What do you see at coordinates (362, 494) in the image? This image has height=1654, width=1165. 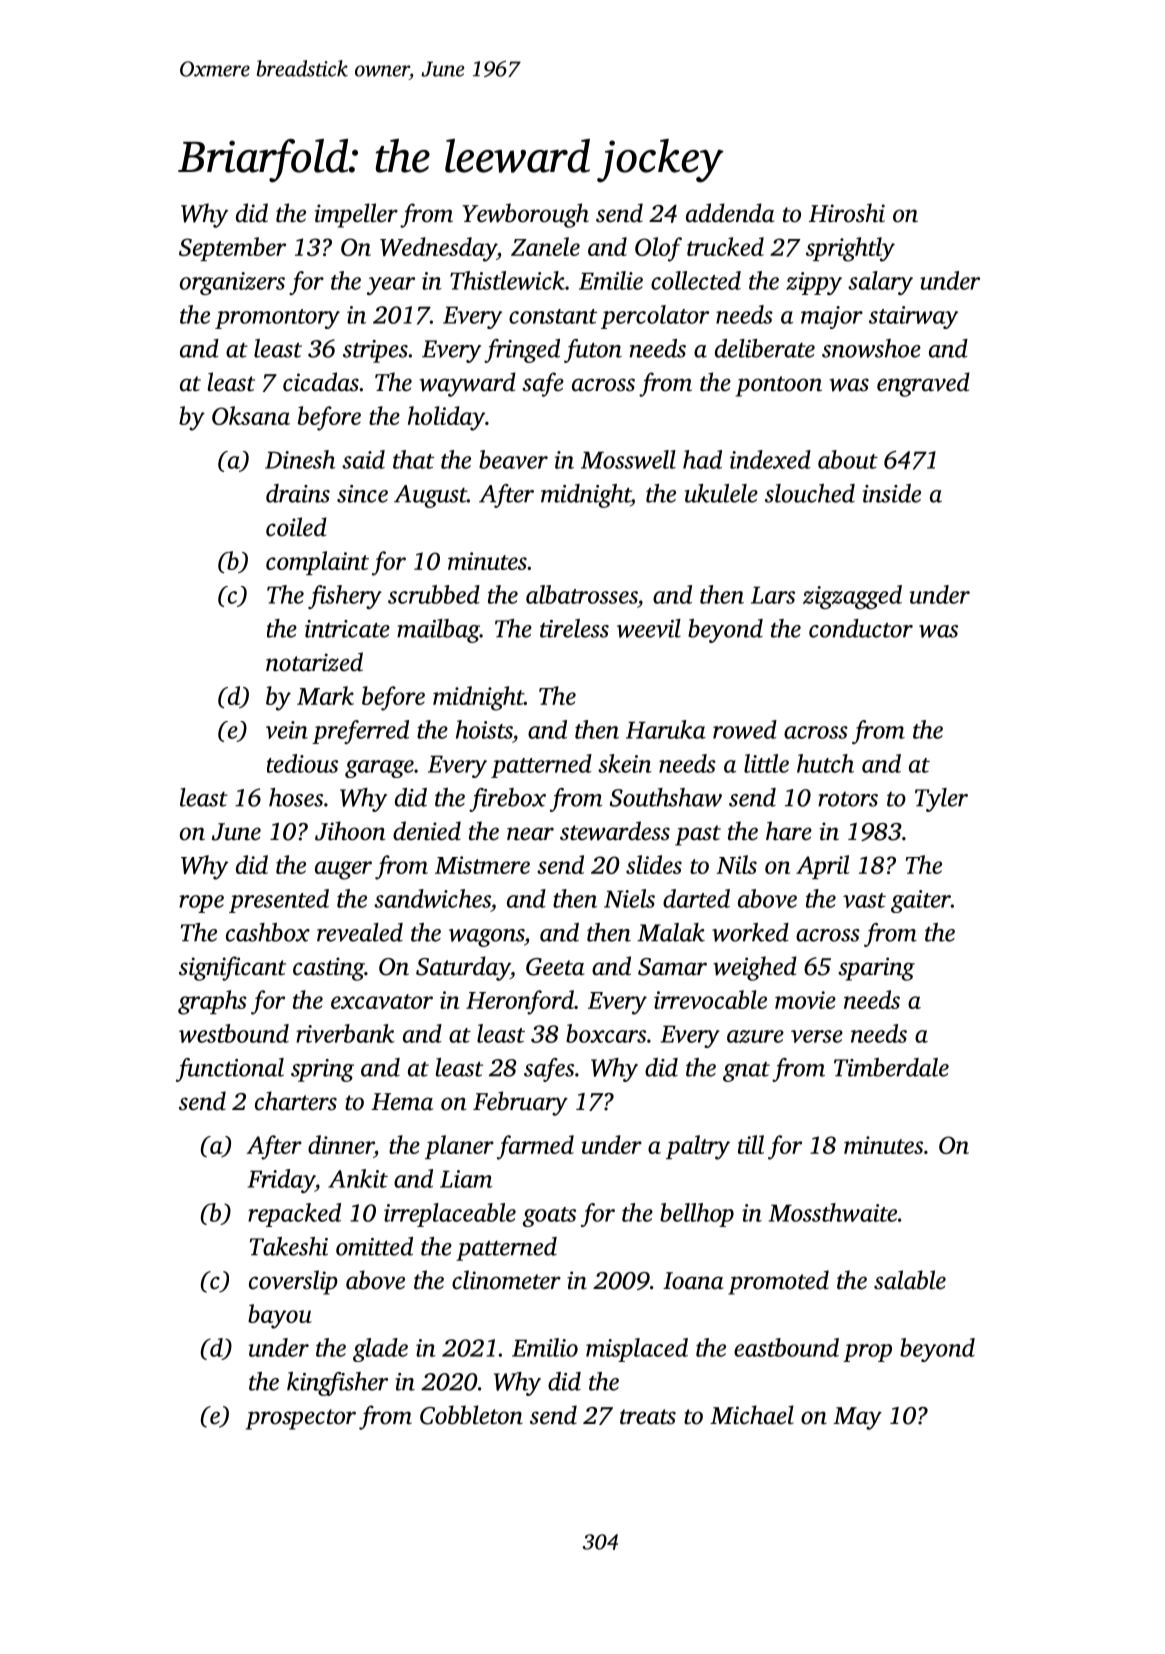 I see `since` at bounding box center [362, 494].
